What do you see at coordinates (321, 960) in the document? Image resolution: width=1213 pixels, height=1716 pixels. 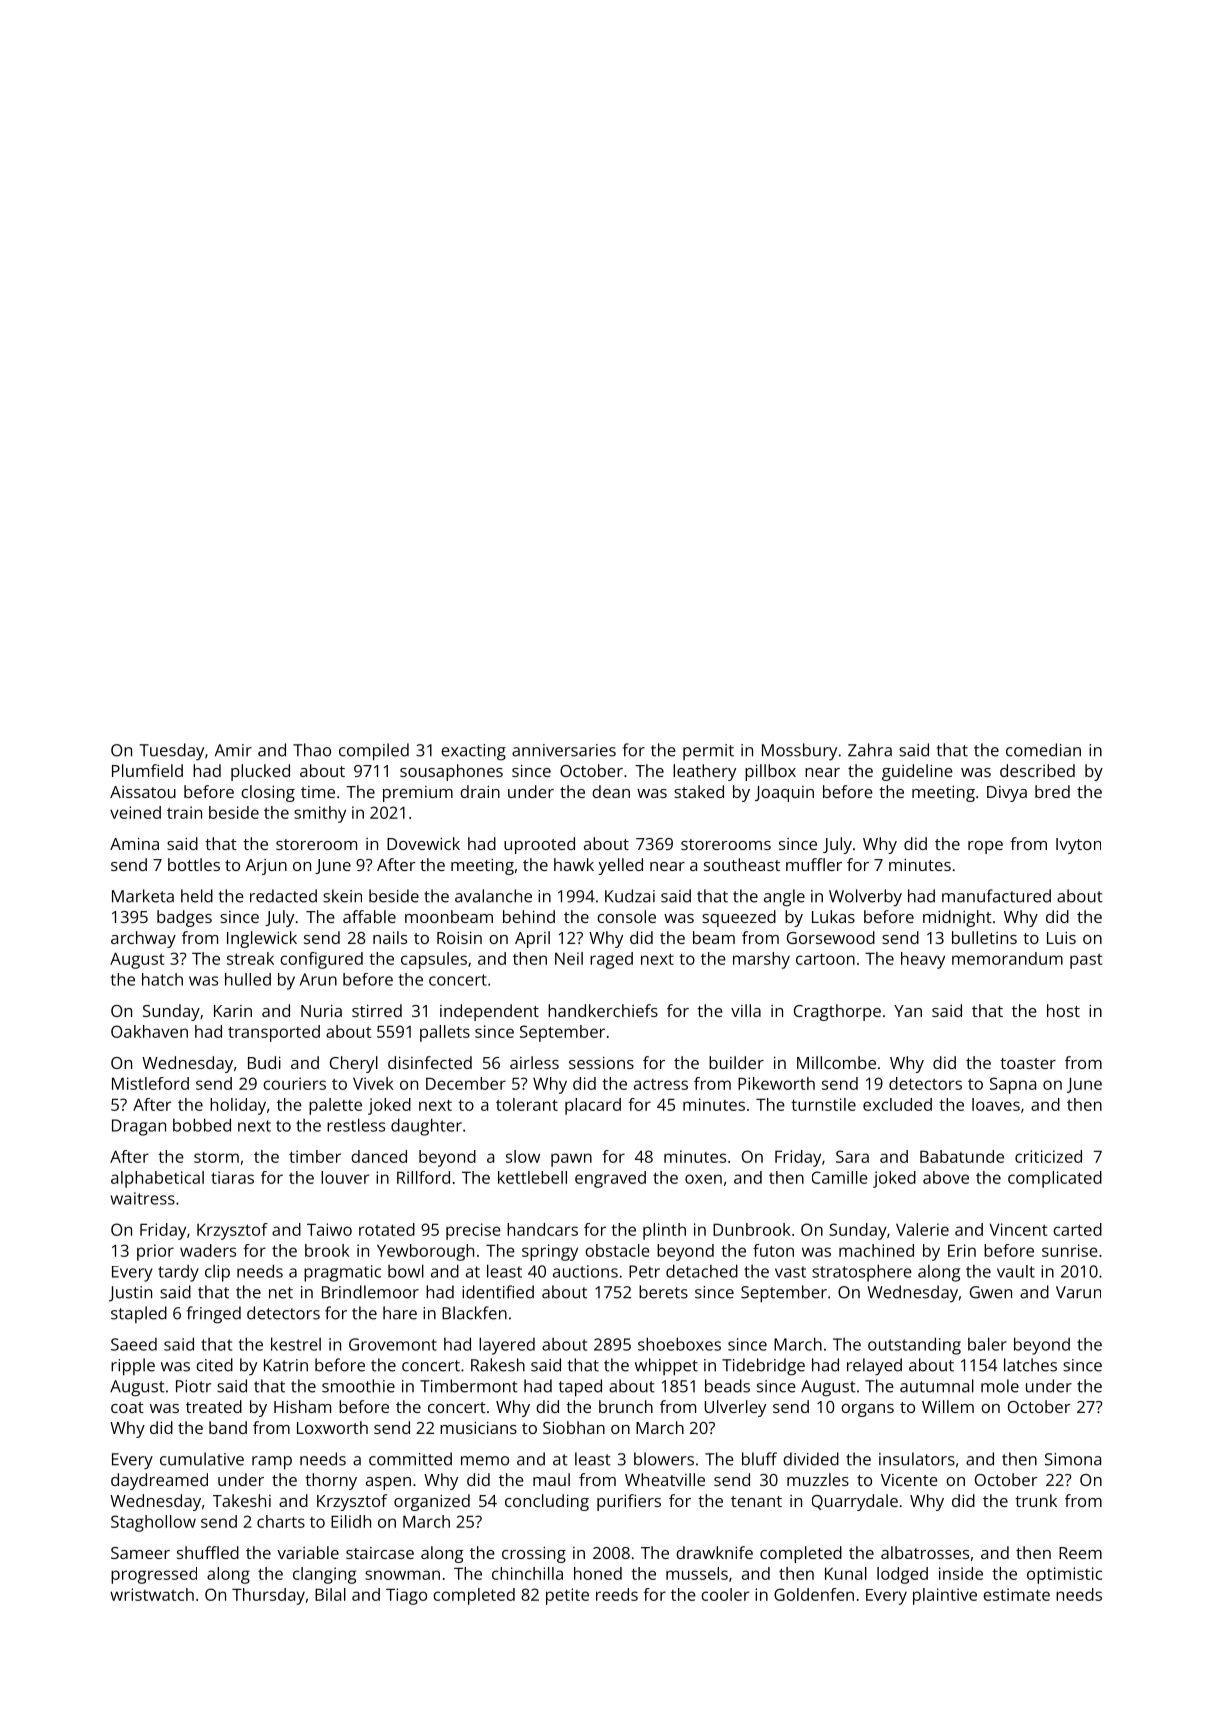 I see `configured` at bounding box center [321, 960].
